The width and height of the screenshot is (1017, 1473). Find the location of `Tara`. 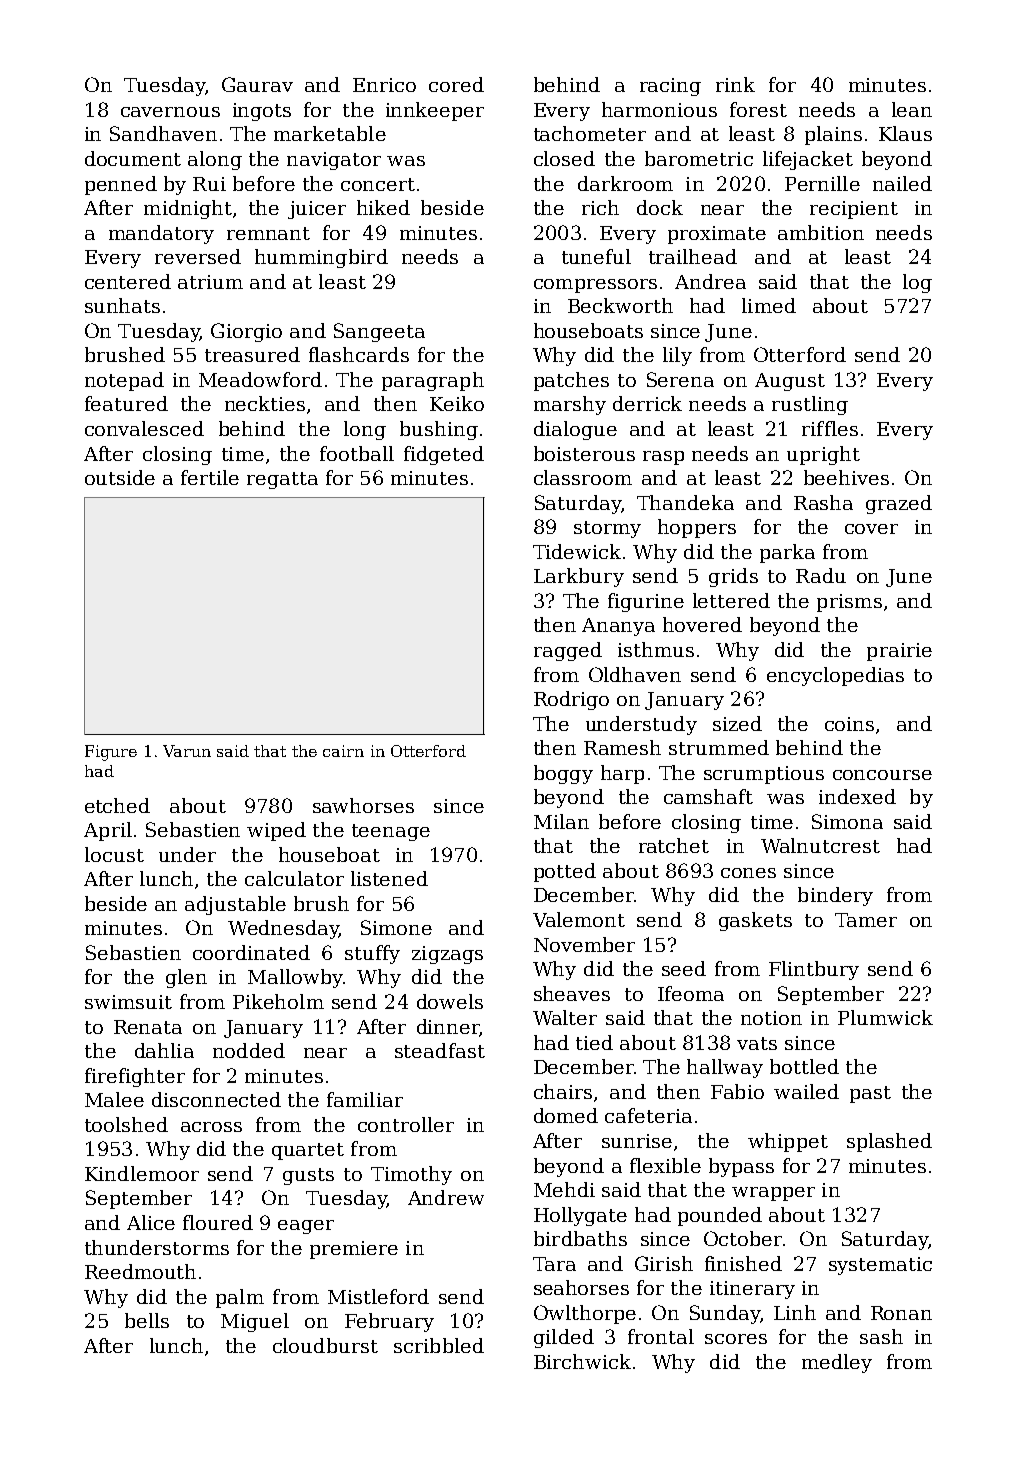

Tara is located at coordinates (554, 1264).
